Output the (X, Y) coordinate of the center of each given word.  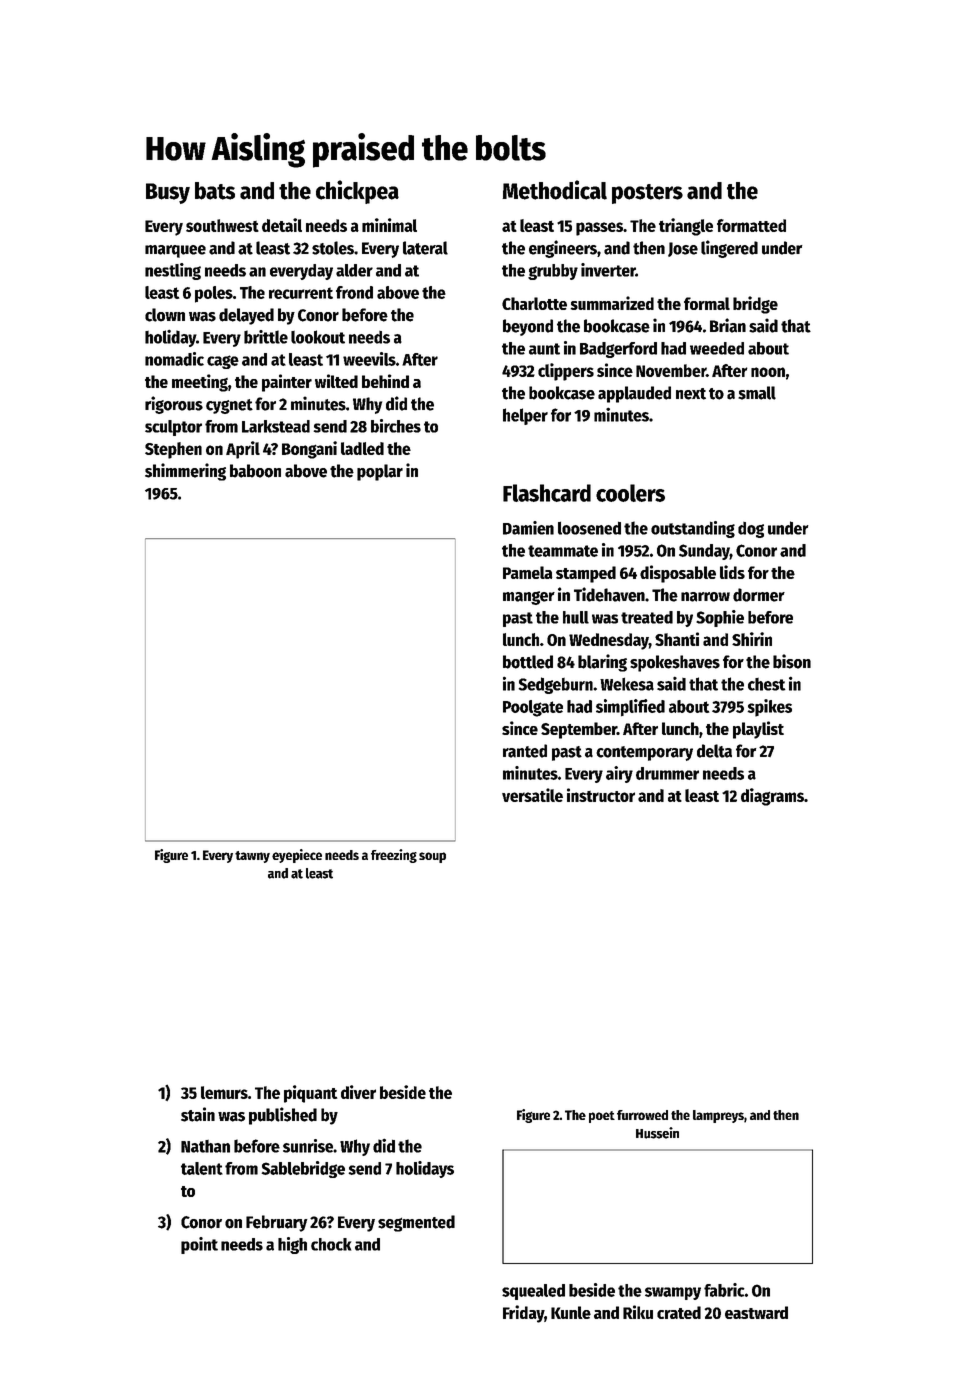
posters (647, 194)
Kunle (571, 1312)
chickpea (357, 192)
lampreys (718, 1116)
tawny (252, 857)
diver (358, 1092)
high (292, 1245)
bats (215, 191)
